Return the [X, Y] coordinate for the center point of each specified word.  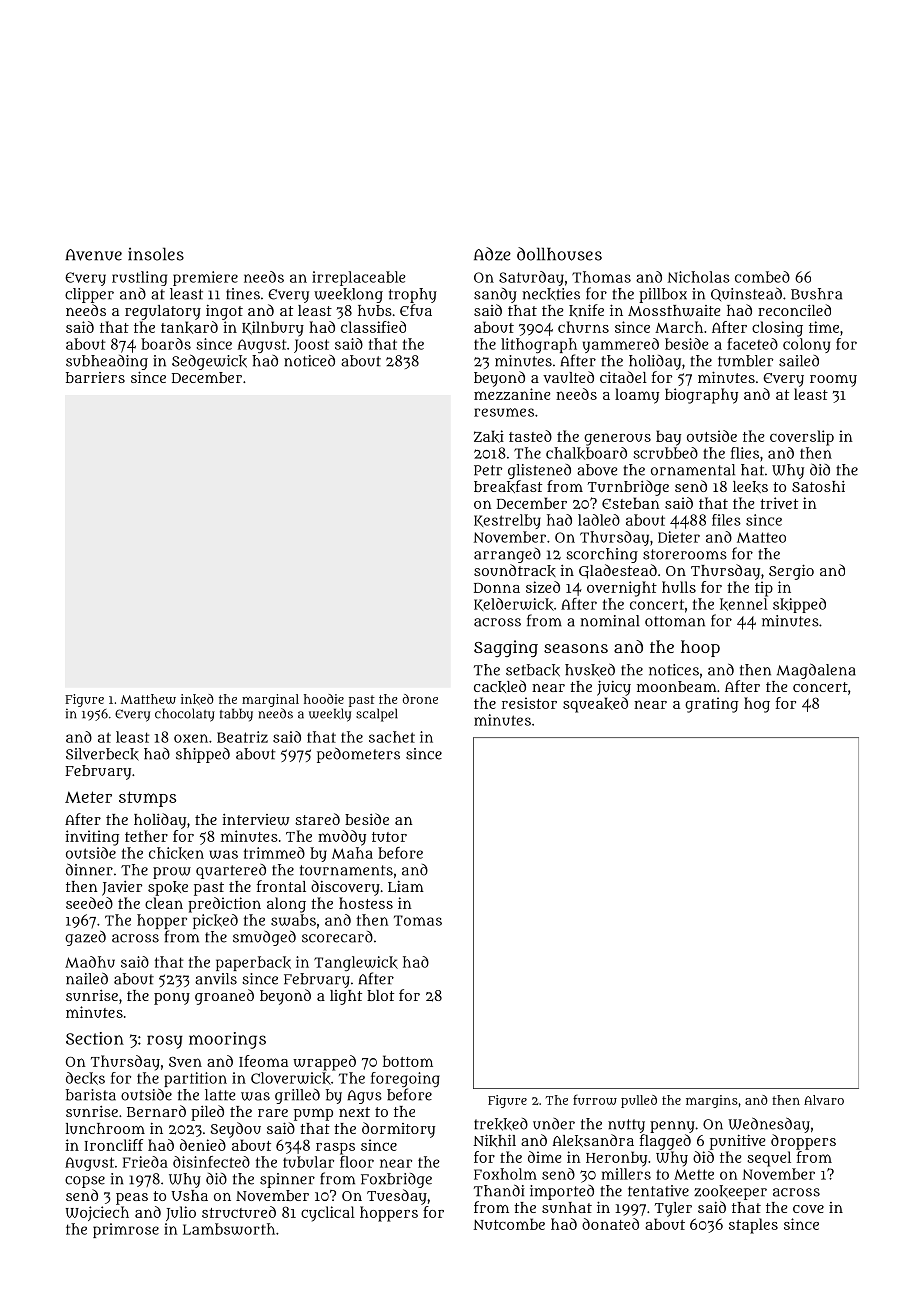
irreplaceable [359, 278]
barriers [95, 377]
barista [91, 1095]
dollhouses [559, 254]
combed [762, 277]
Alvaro [824, 1100]
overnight [622, 589]
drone [420, 699]
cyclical [328, 1214]
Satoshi [818, 486]
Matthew [148, 699]
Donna [497, 588]
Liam [406, 887]
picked [215, 921]
